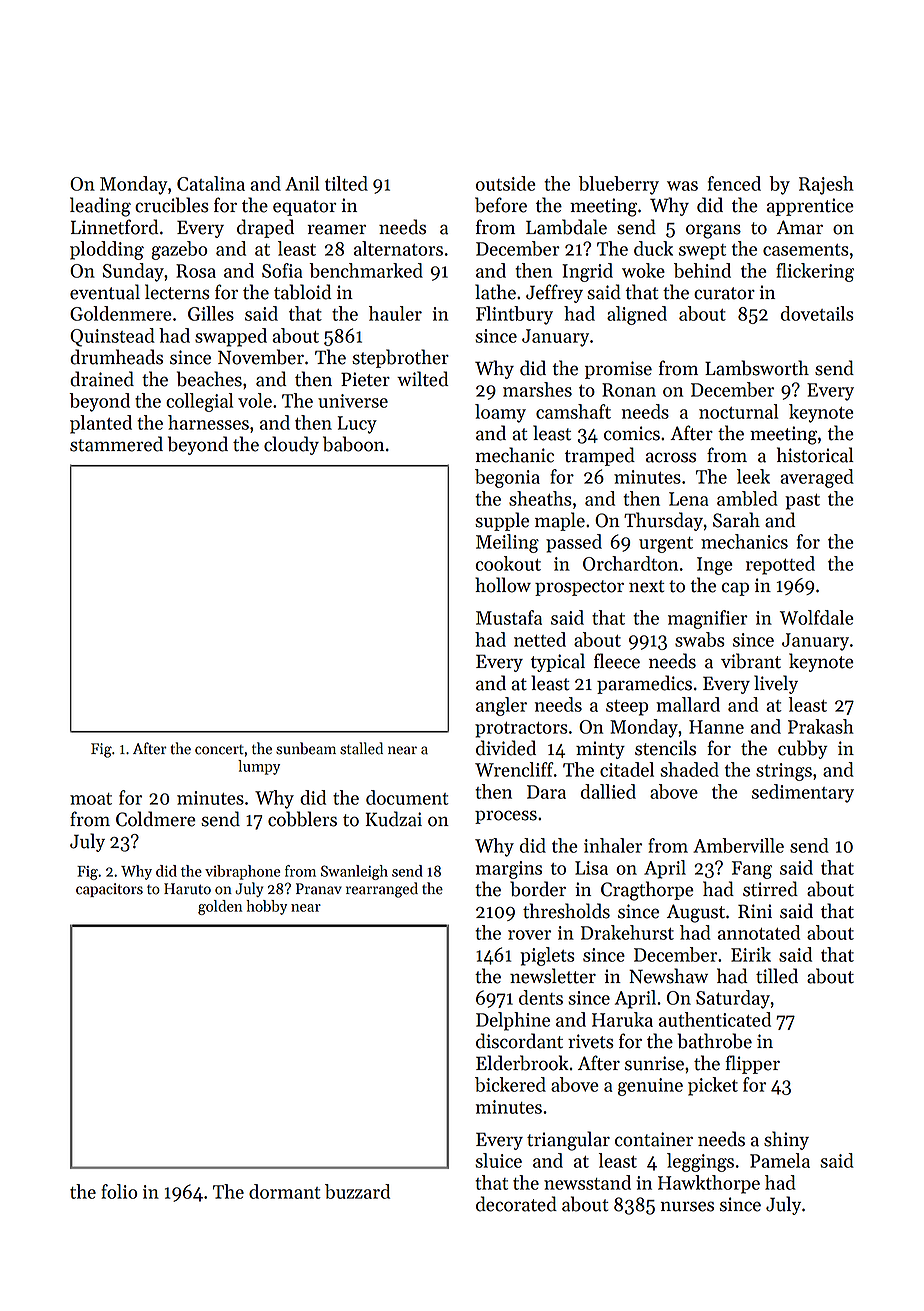  What do you see at coordinates (500, 413) in the screenshot?
I see `loamy` at bounding box center [500, 413].
